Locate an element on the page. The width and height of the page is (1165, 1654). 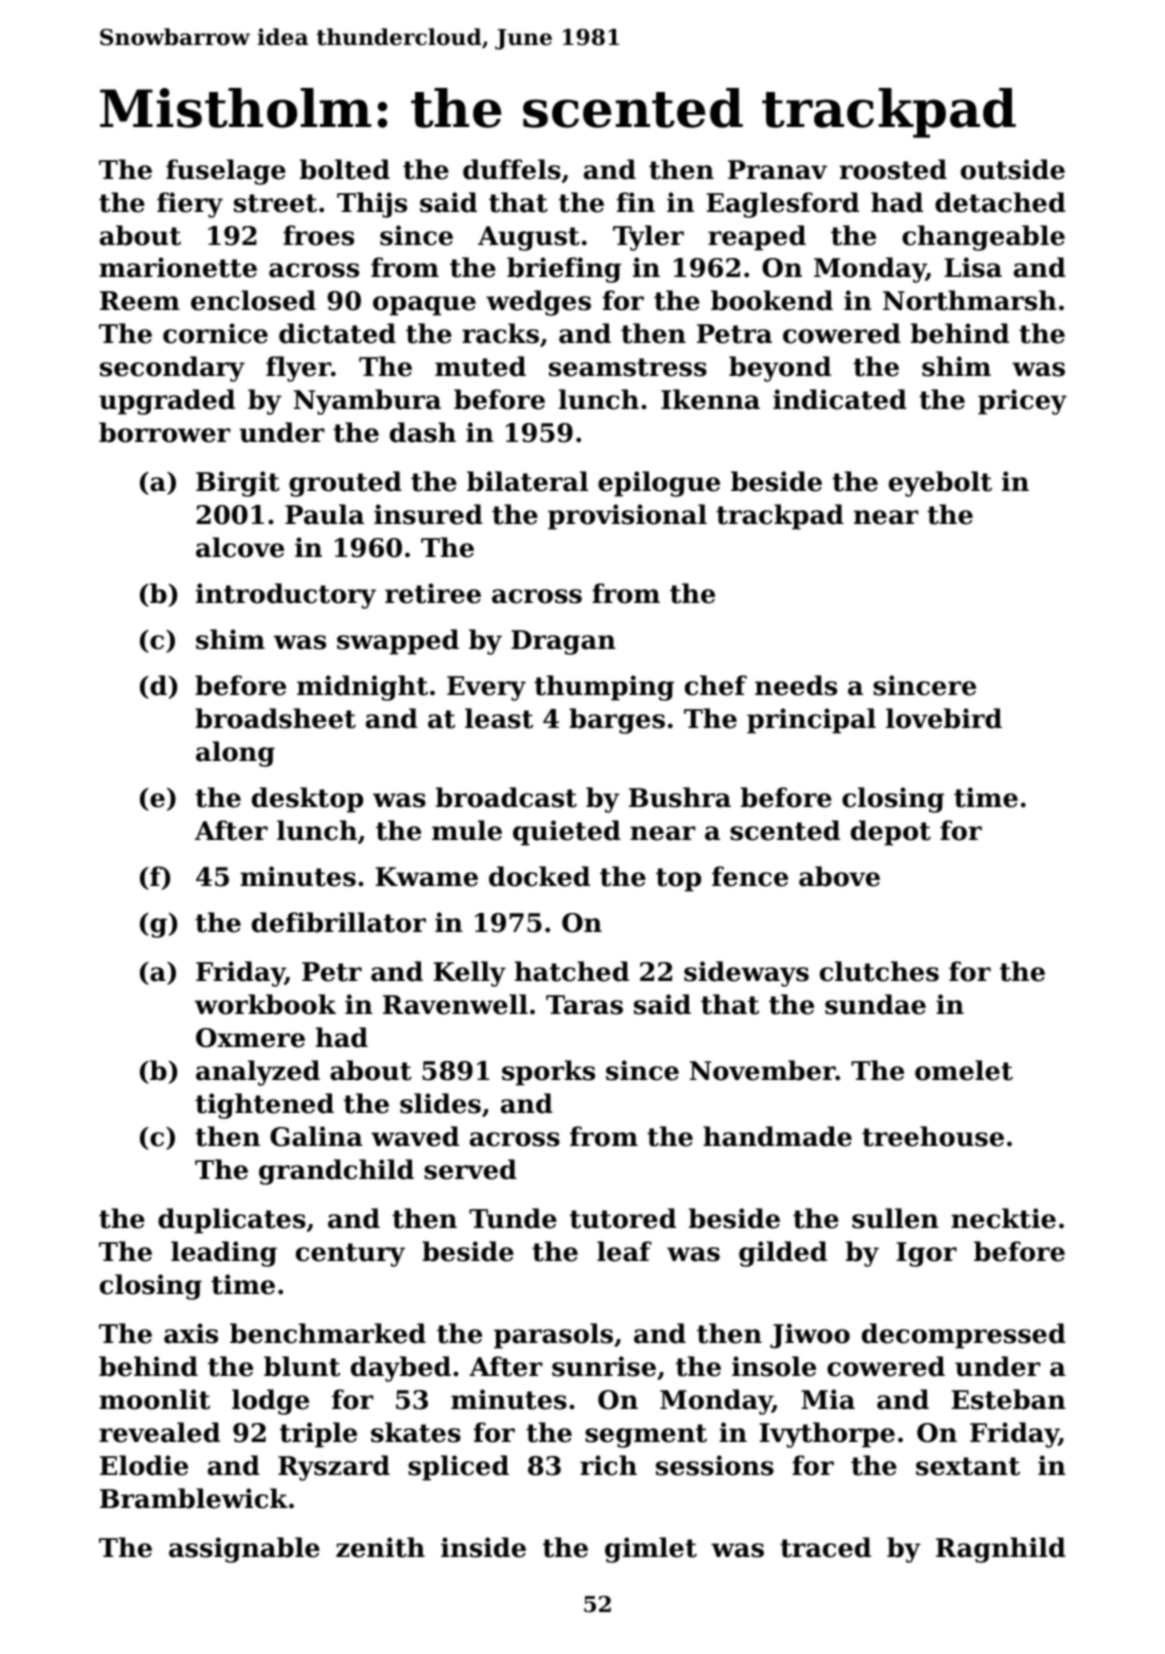
Elodie is located at coordinates (144, 1465).
